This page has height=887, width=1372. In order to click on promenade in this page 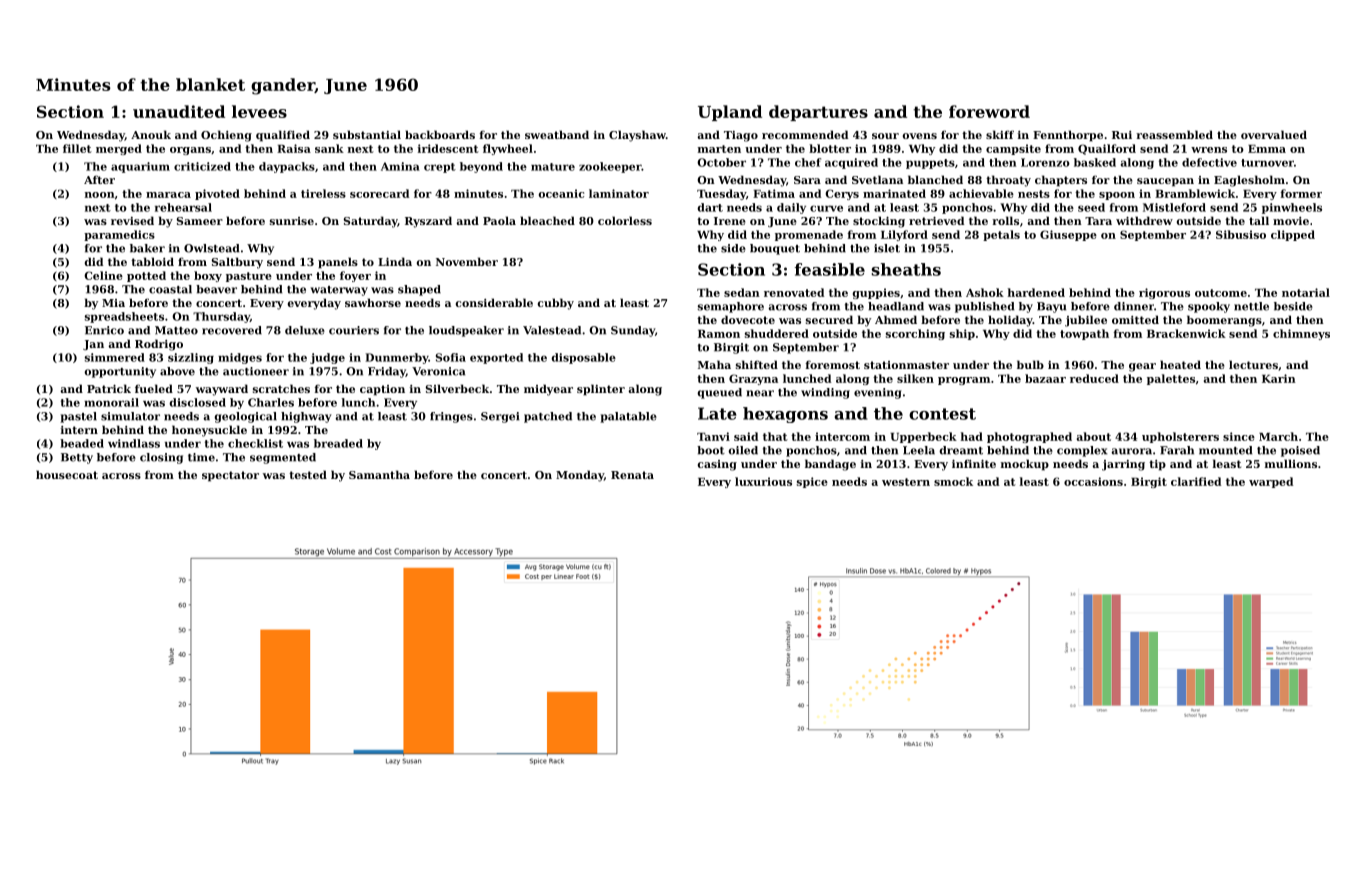, I will do `click(809, 235)`.
